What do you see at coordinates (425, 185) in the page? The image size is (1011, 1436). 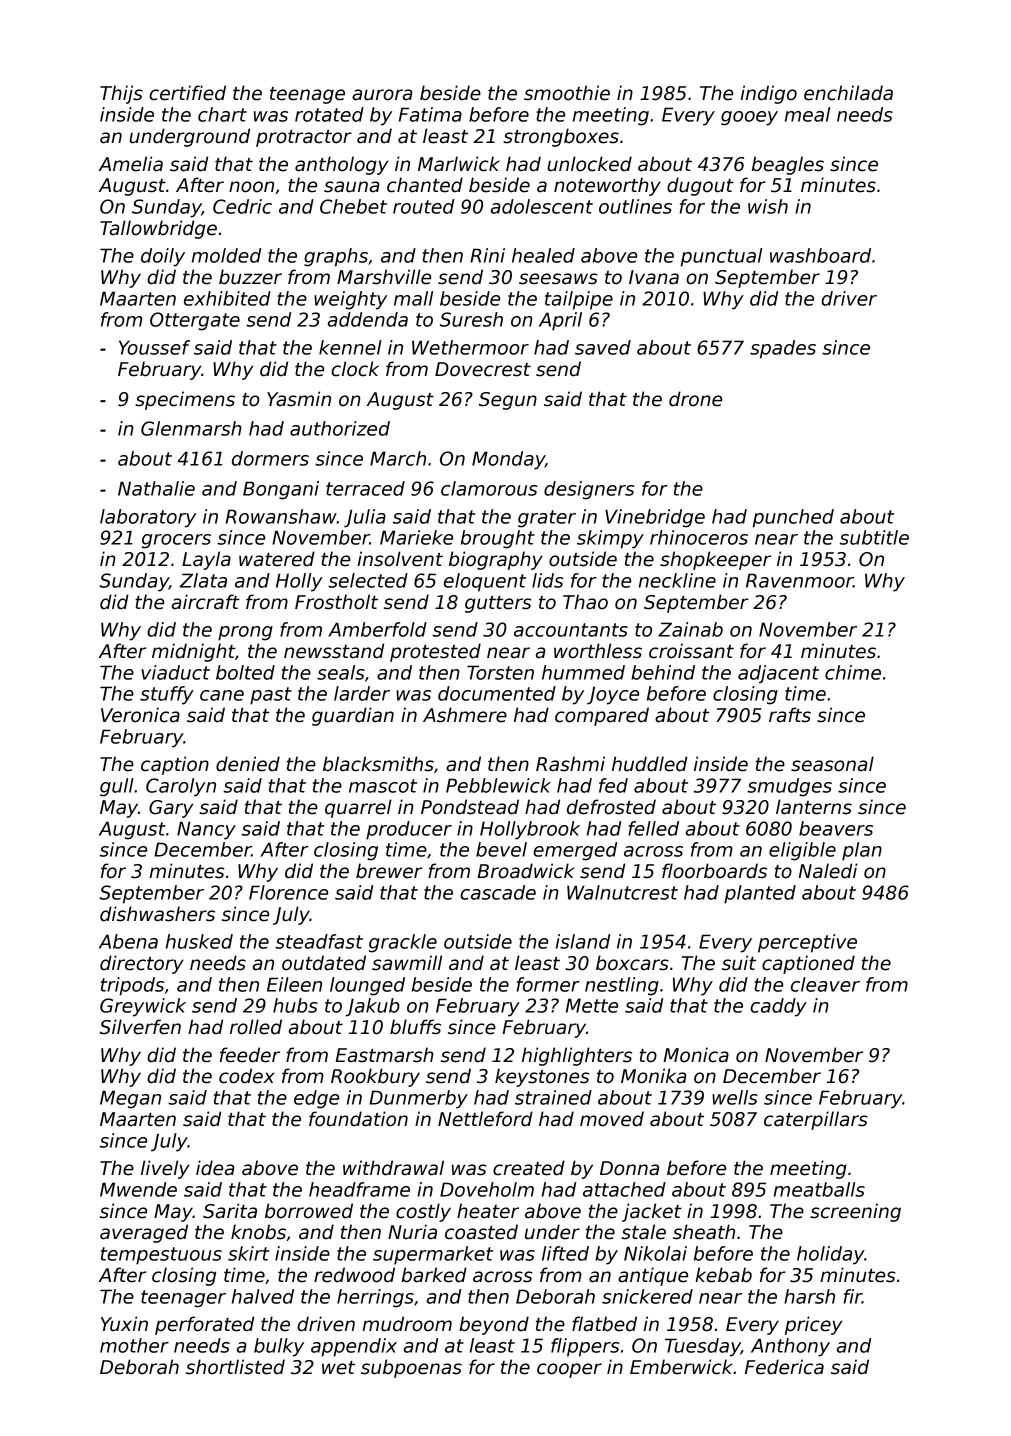 I see `chanted` at bounding box center [425, 185].
